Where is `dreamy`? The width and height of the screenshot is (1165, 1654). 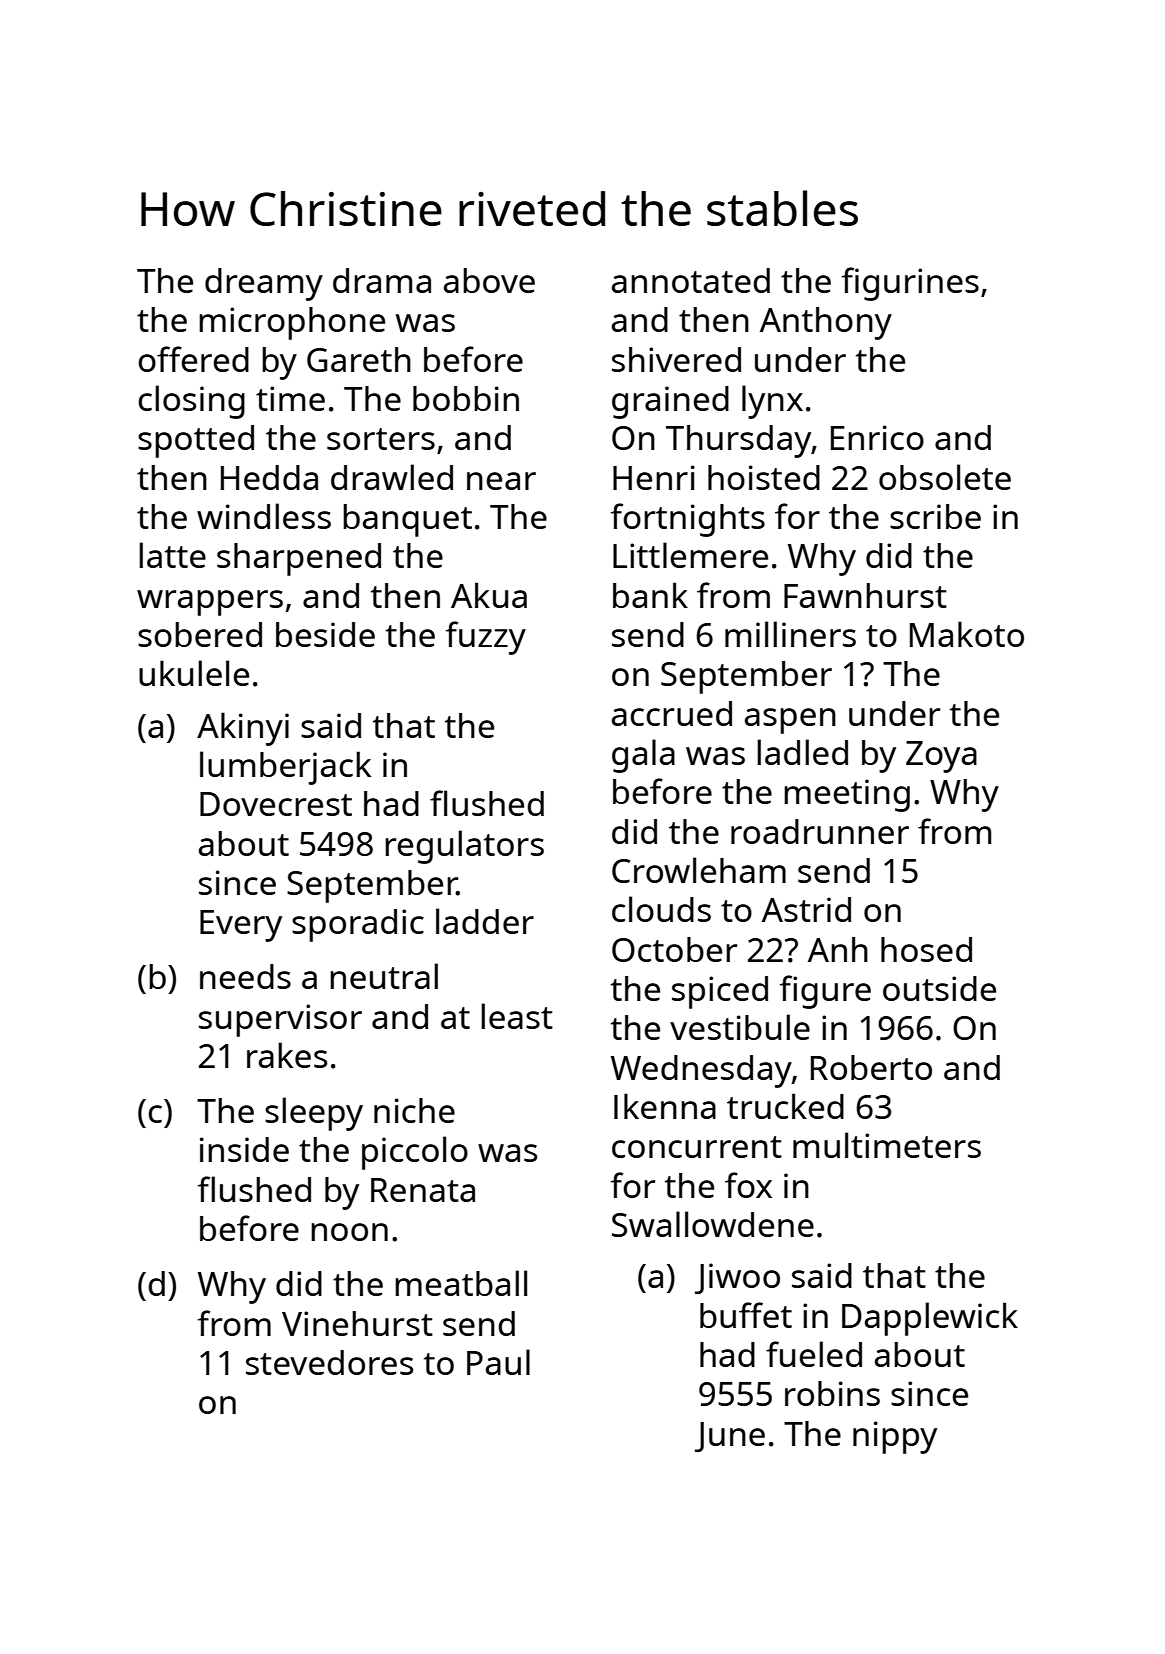
dreamy is located at coordinates (264, 284).
